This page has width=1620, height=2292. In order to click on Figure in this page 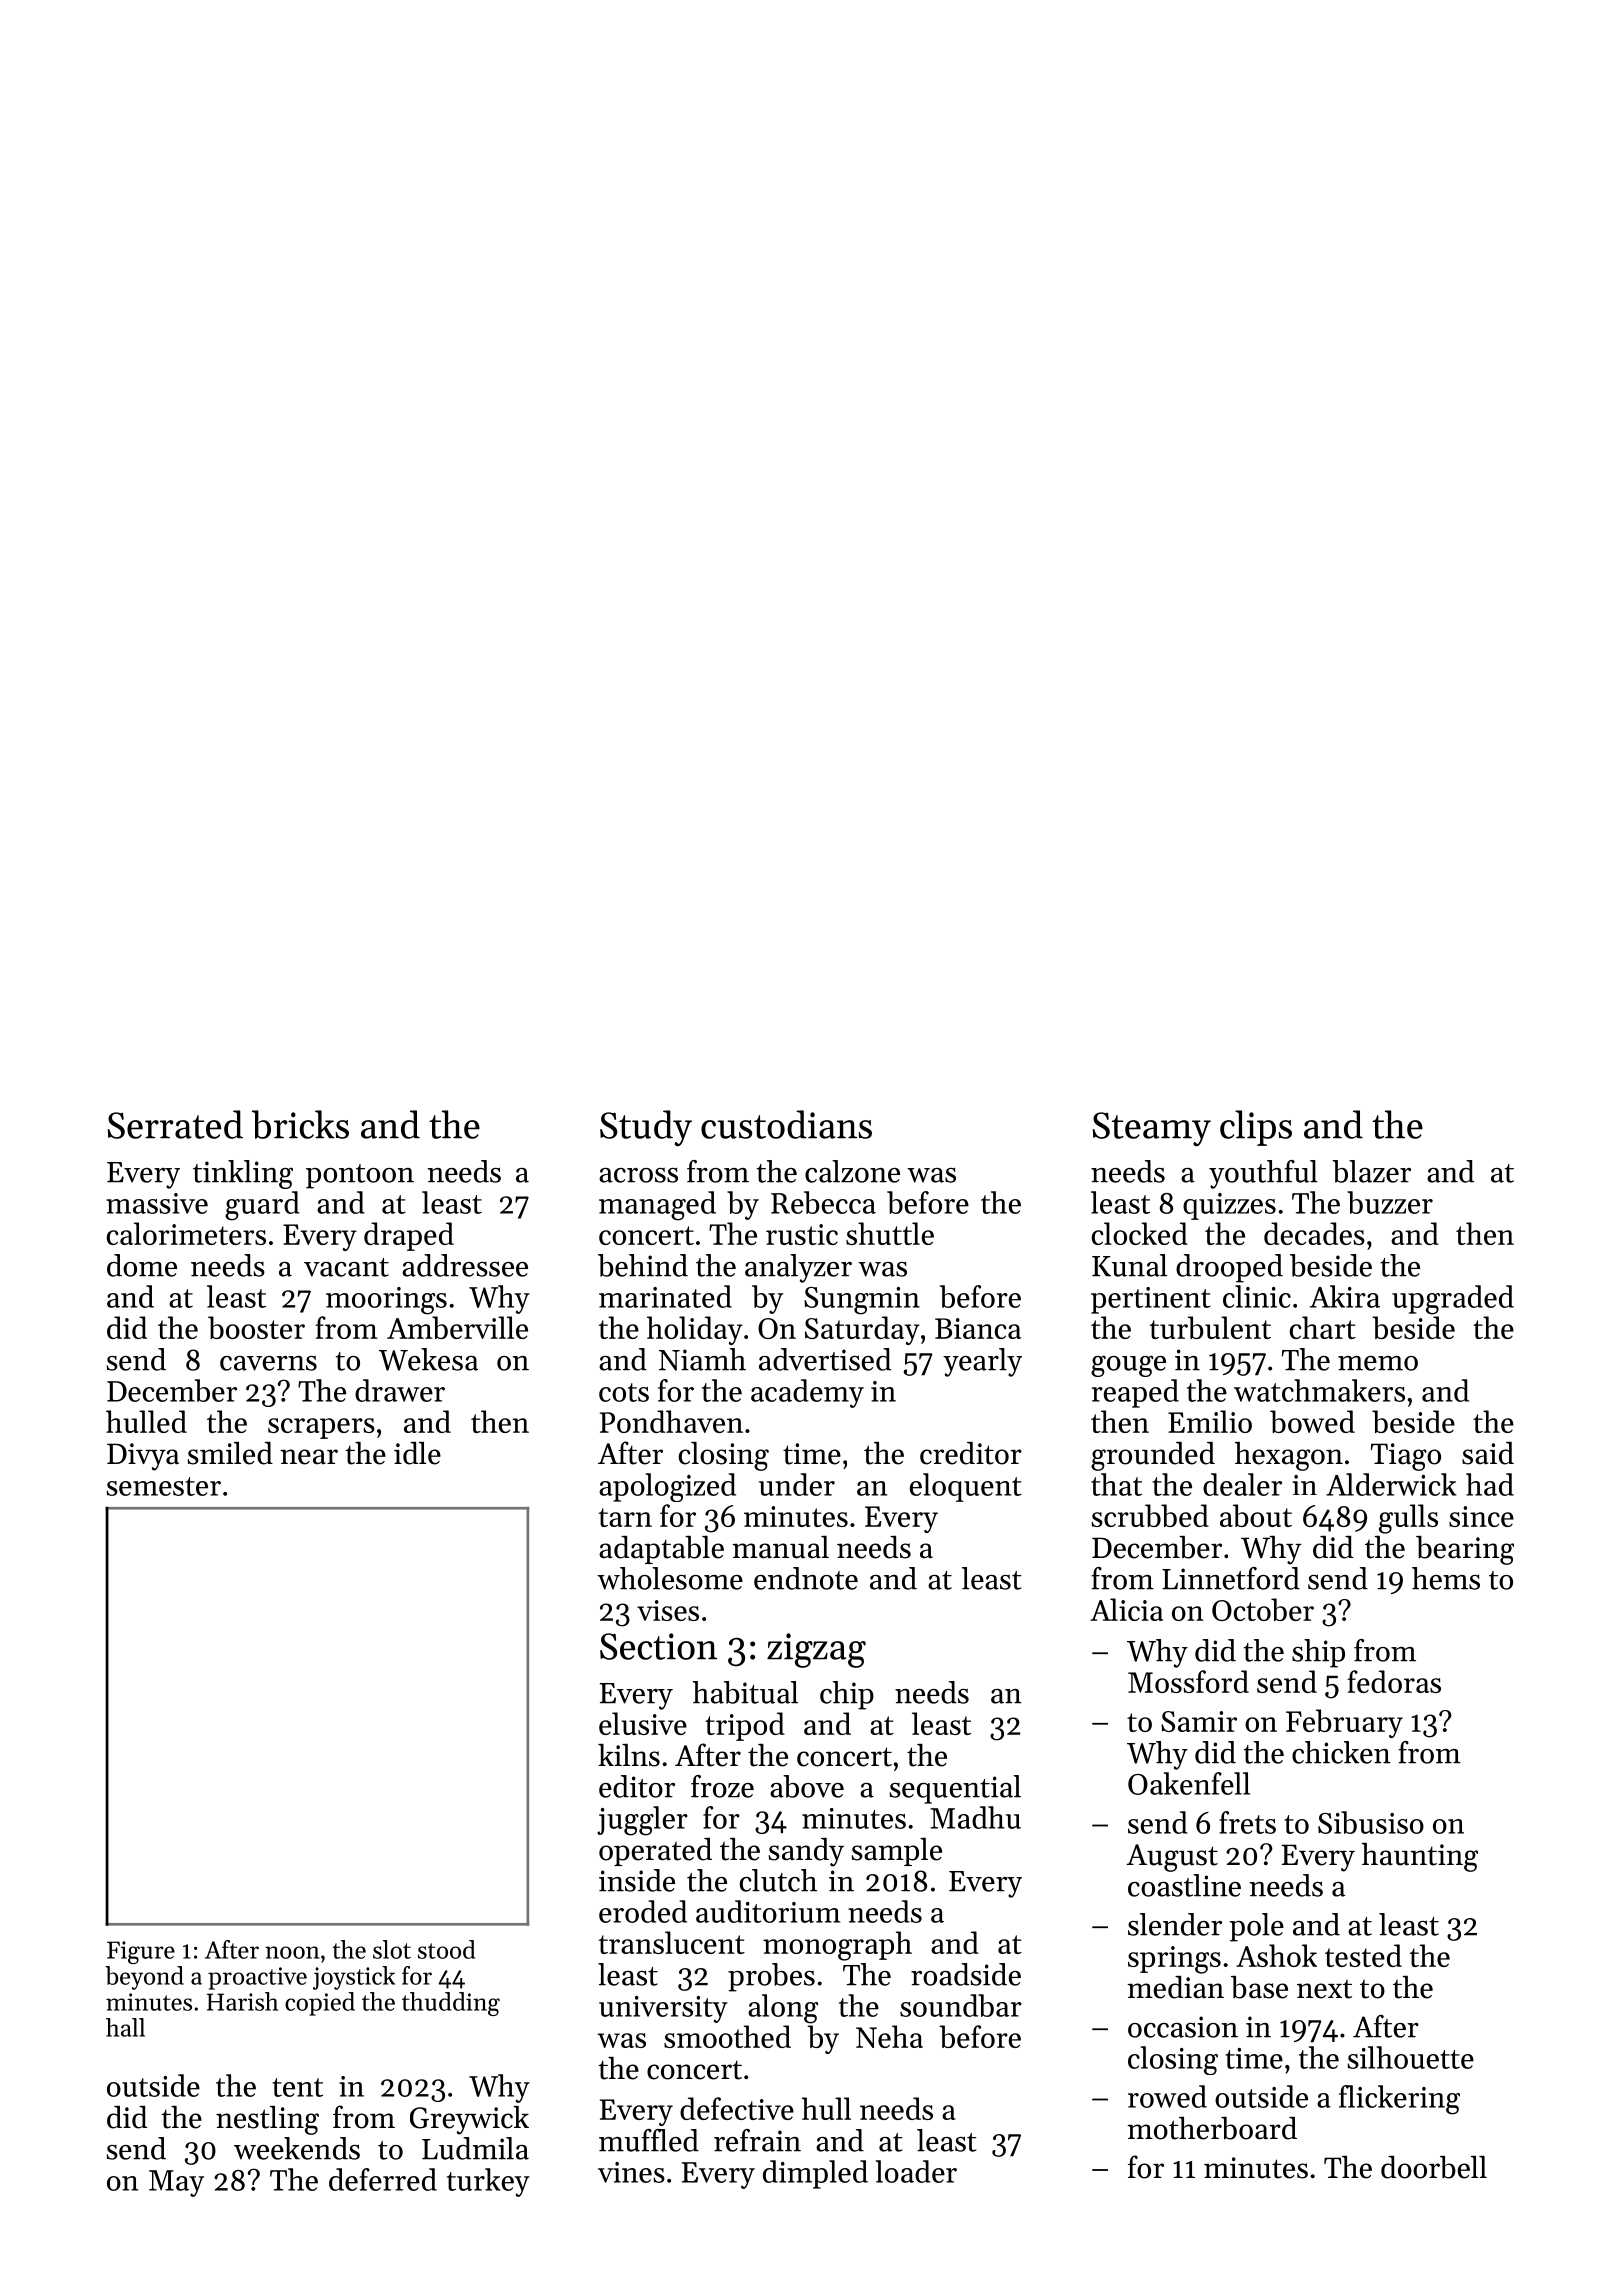, I will do `click(141, 1952)`.
